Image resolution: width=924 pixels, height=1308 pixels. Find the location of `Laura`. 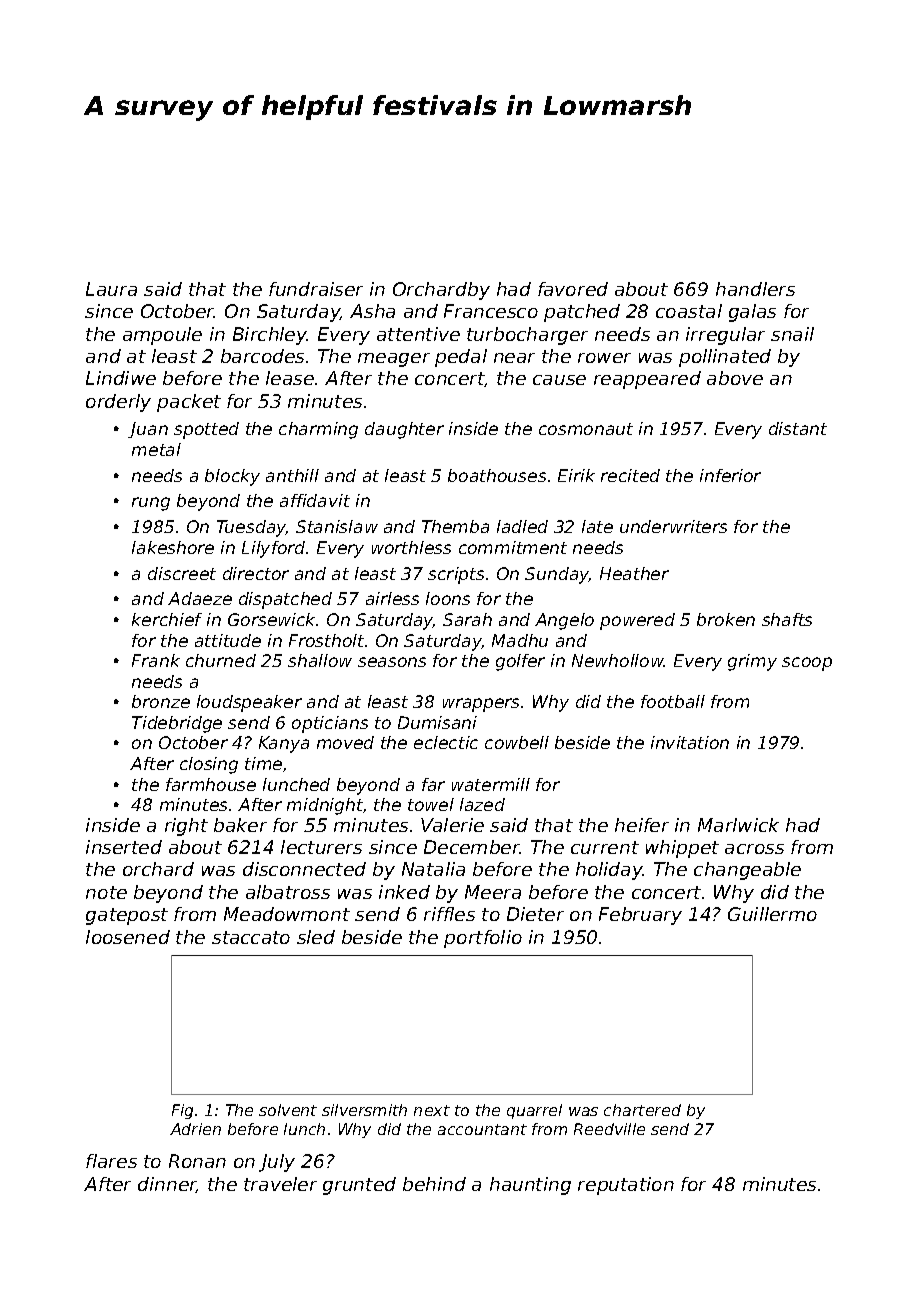

Laura is located at coordinates (111, 289).
